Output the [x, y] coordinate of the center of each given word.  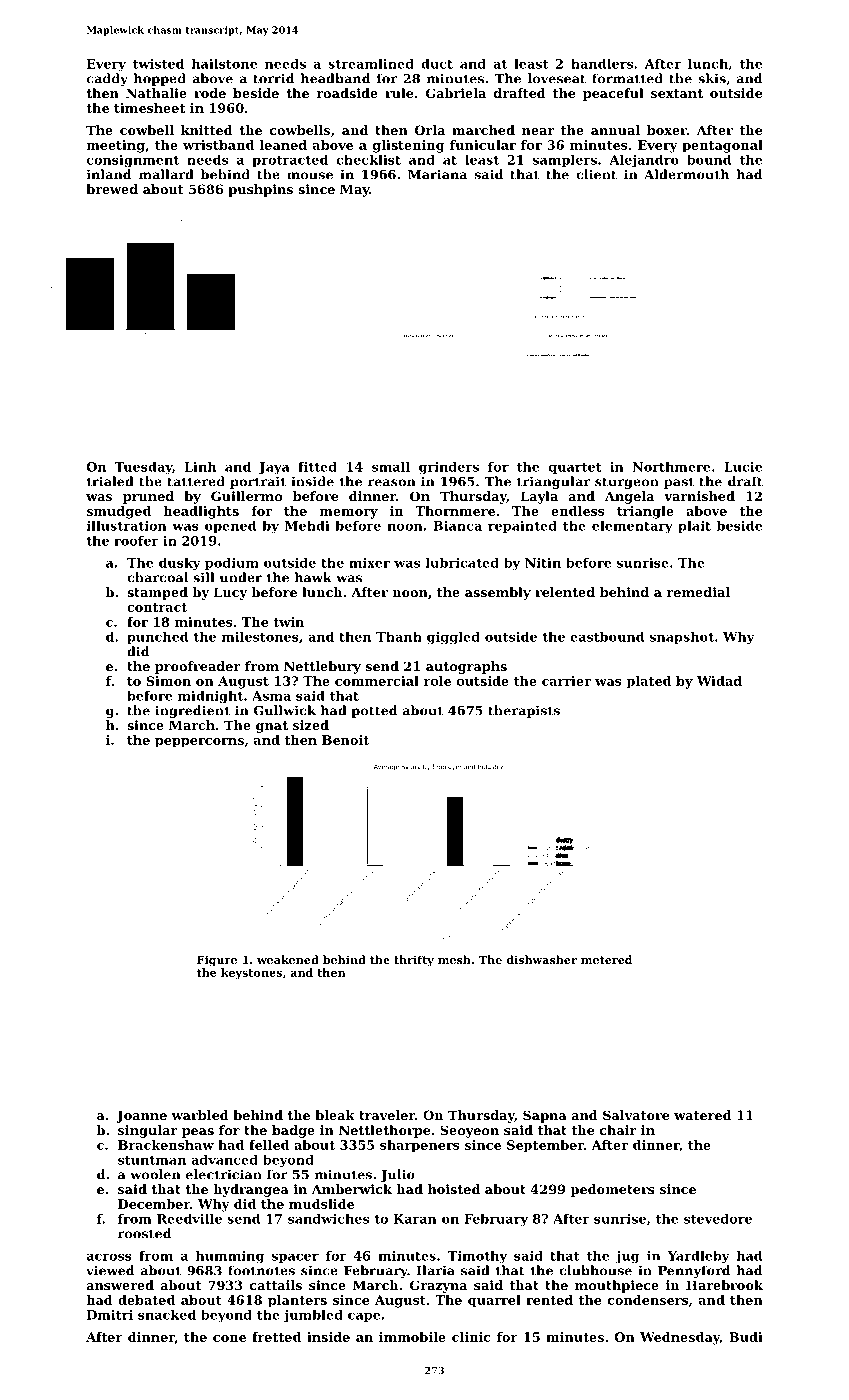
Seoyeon [469, 1131]
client [596, 174]
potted [374, 711]
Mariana [437, 174]
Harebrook [724, 1285]
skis [712, 78]
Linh [200, 467]
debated [146, 1300]
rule [399, 93]
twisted [158, 64]
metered [606, 959]
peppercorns [199, 743]
